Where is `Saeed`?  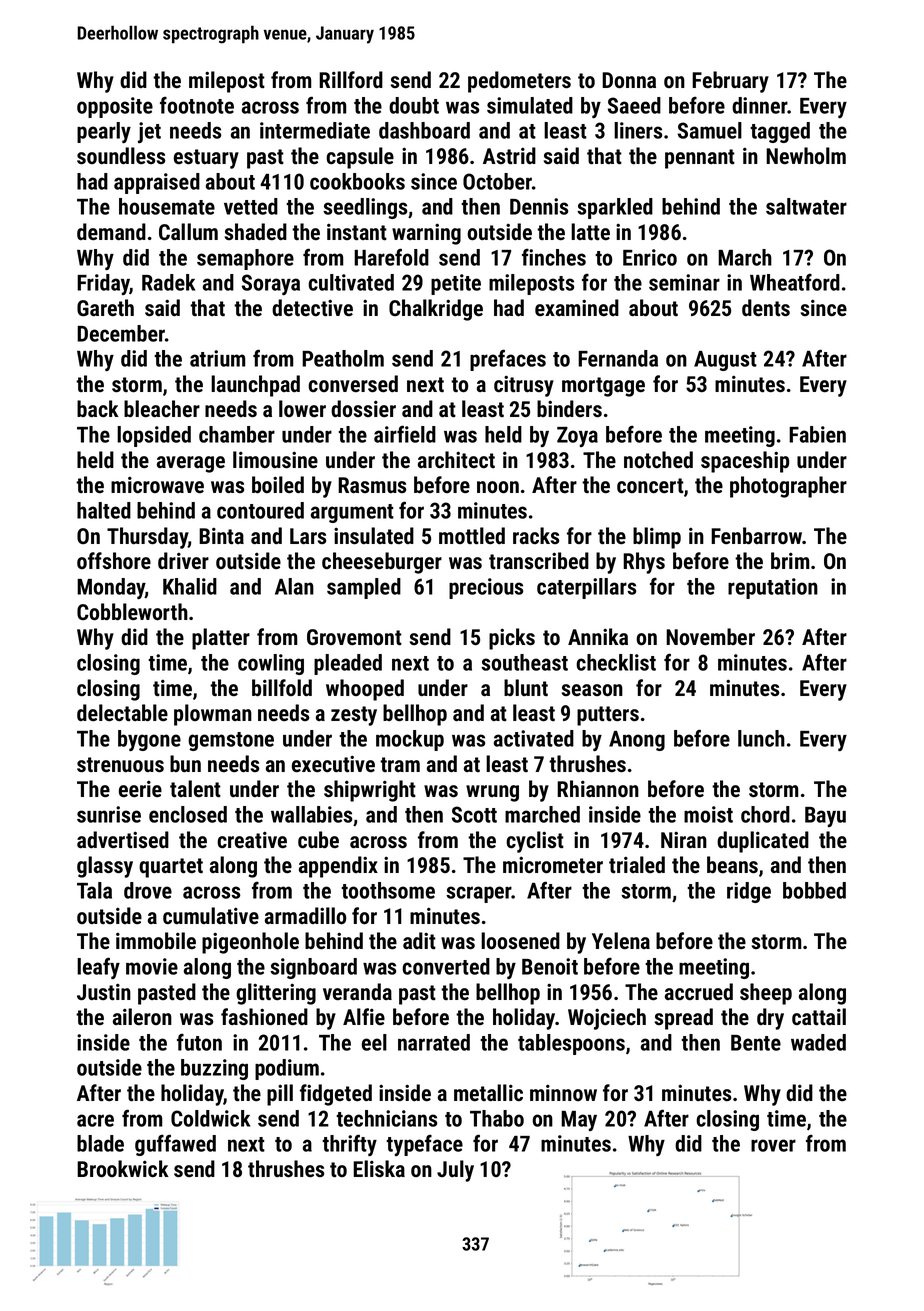
Saeed is located at coordinates (634, 105).
